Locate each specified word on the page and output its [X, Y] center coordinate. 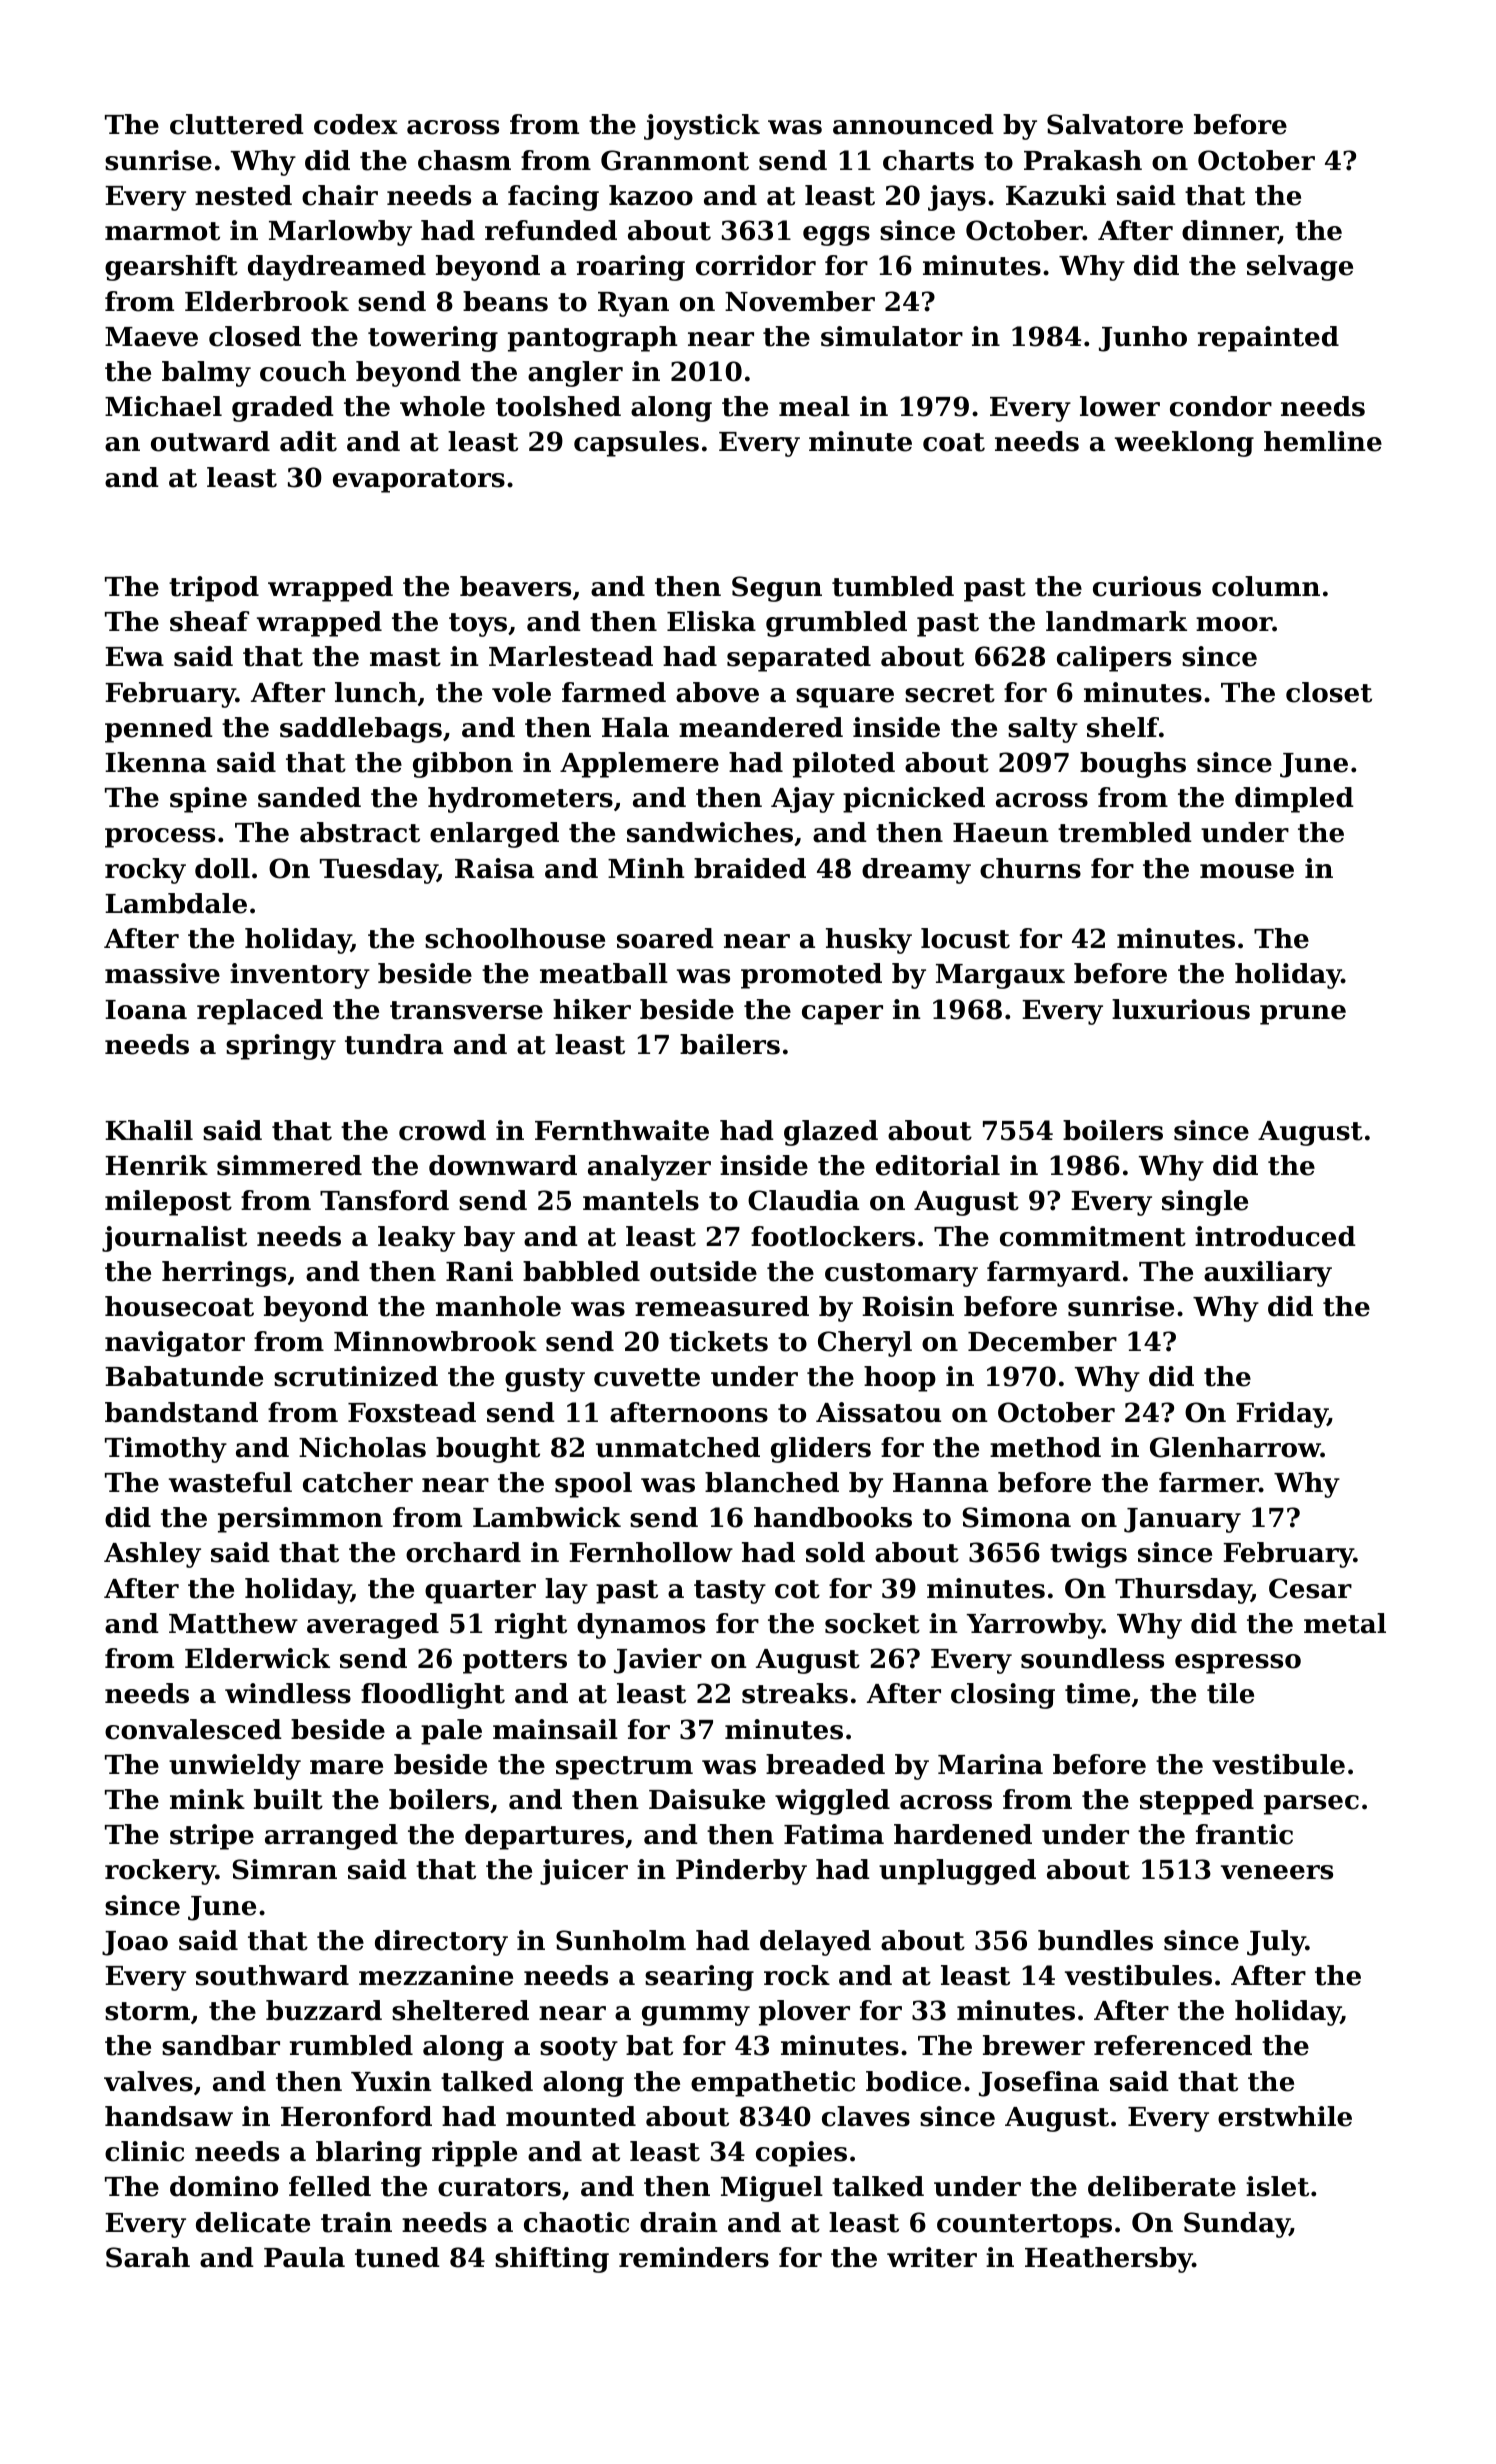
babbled [581, 1271]
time [1097, 1693]
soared [665, 938]
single [1205, 1203]
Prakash [1083, 160]
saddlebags [361, 730]
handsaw [169, 2116]
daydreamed [337, 268]
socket [872, 1623]
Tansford [384, 1200]
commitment [1093, 1236]
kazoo [651, 195]
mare [346, 1767]
